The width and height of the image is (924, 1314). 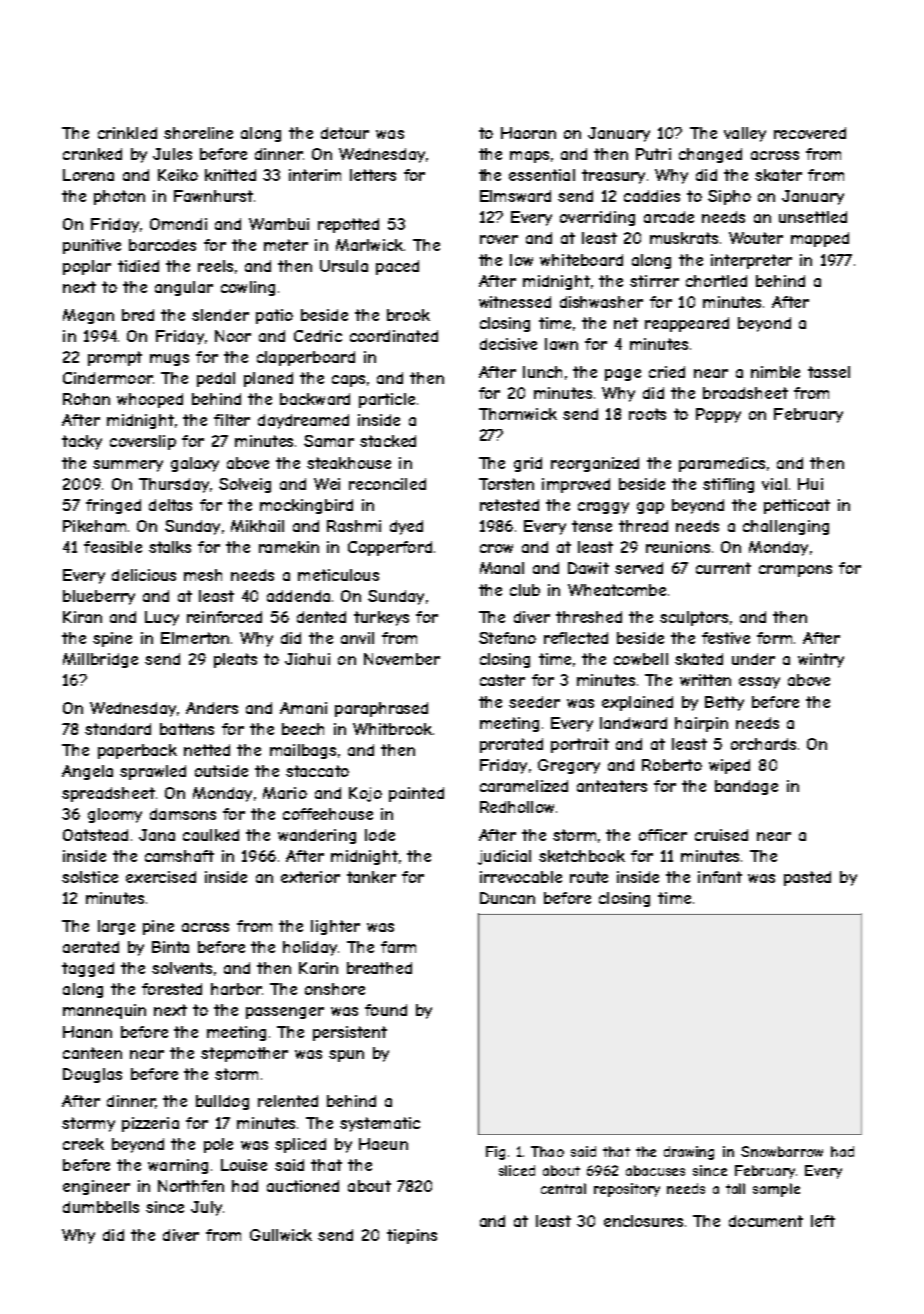 What do you see at coordinates (144, 575) in the image?
I see `delicious` at bounding box center [144, 575].
